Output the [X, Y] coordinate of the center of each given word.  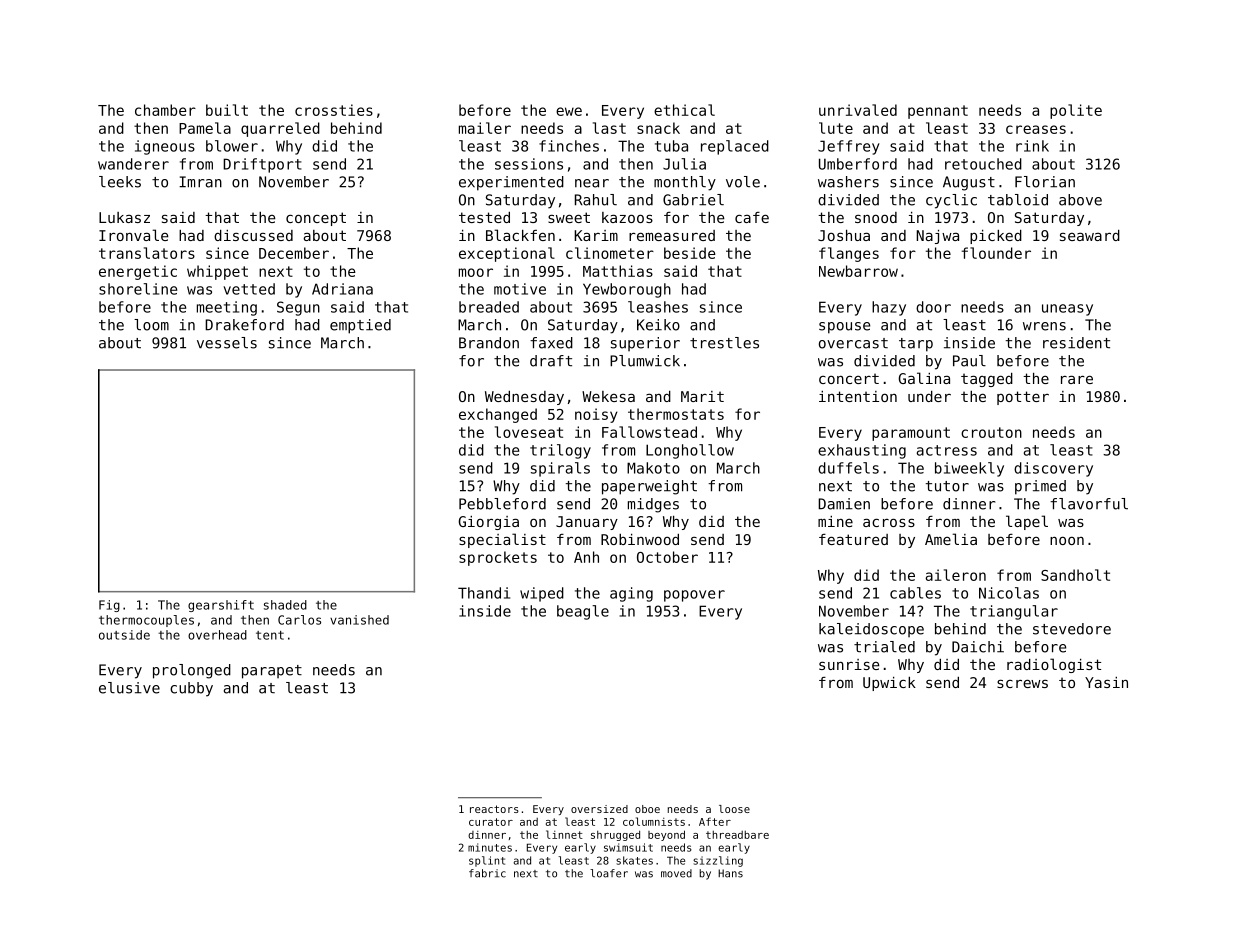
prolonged [192, 671]
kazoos [627, 217]
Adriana [342, 289]
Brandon [489, 343]
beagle [583, 612]
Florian [1045, 182]
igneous [165, 147]
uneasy [1067, 310]
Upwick [889, 684]
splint [487, 861]
